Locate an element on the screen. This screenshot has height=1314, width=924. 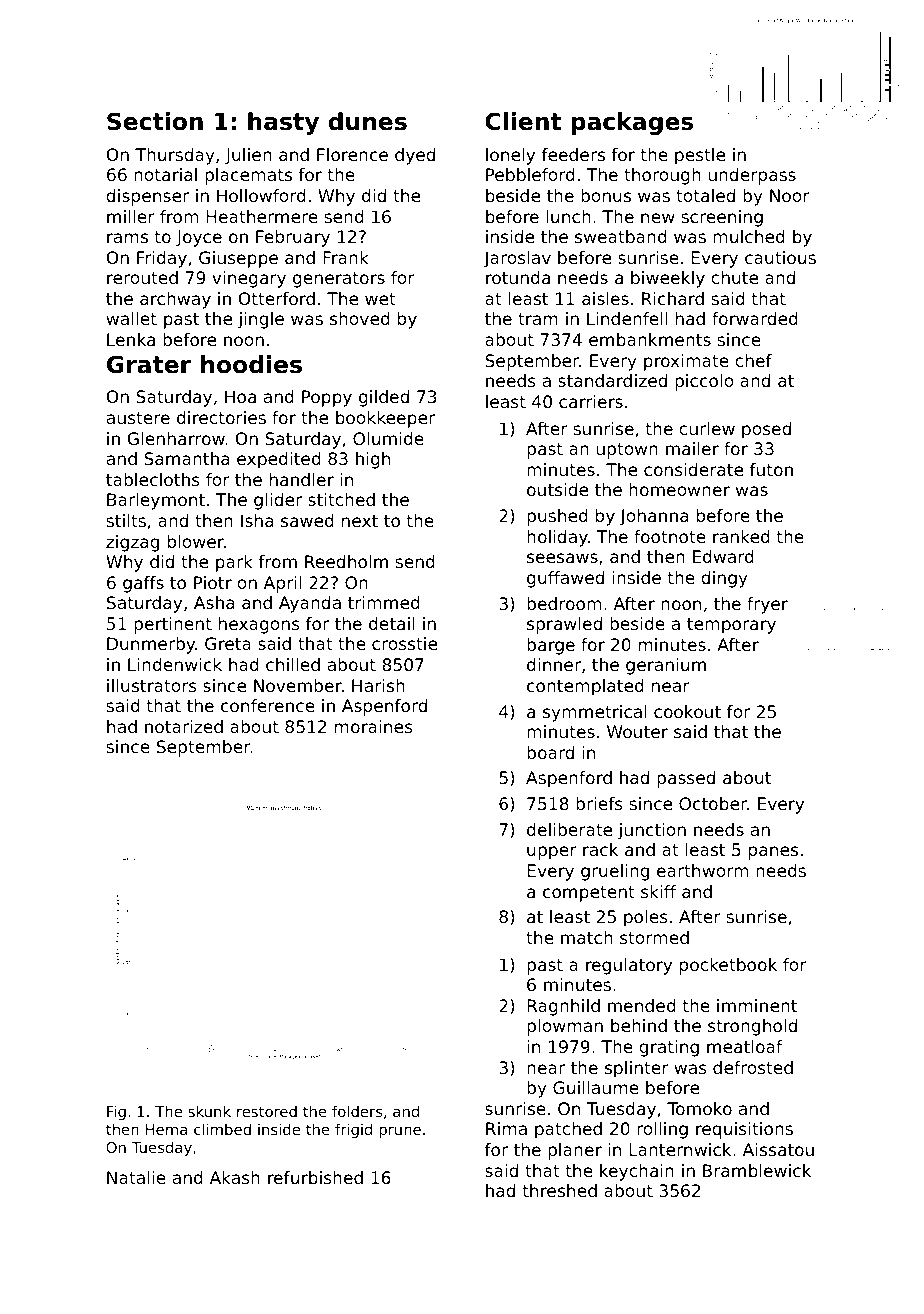
folders is located at coordinates (357, 1111).
